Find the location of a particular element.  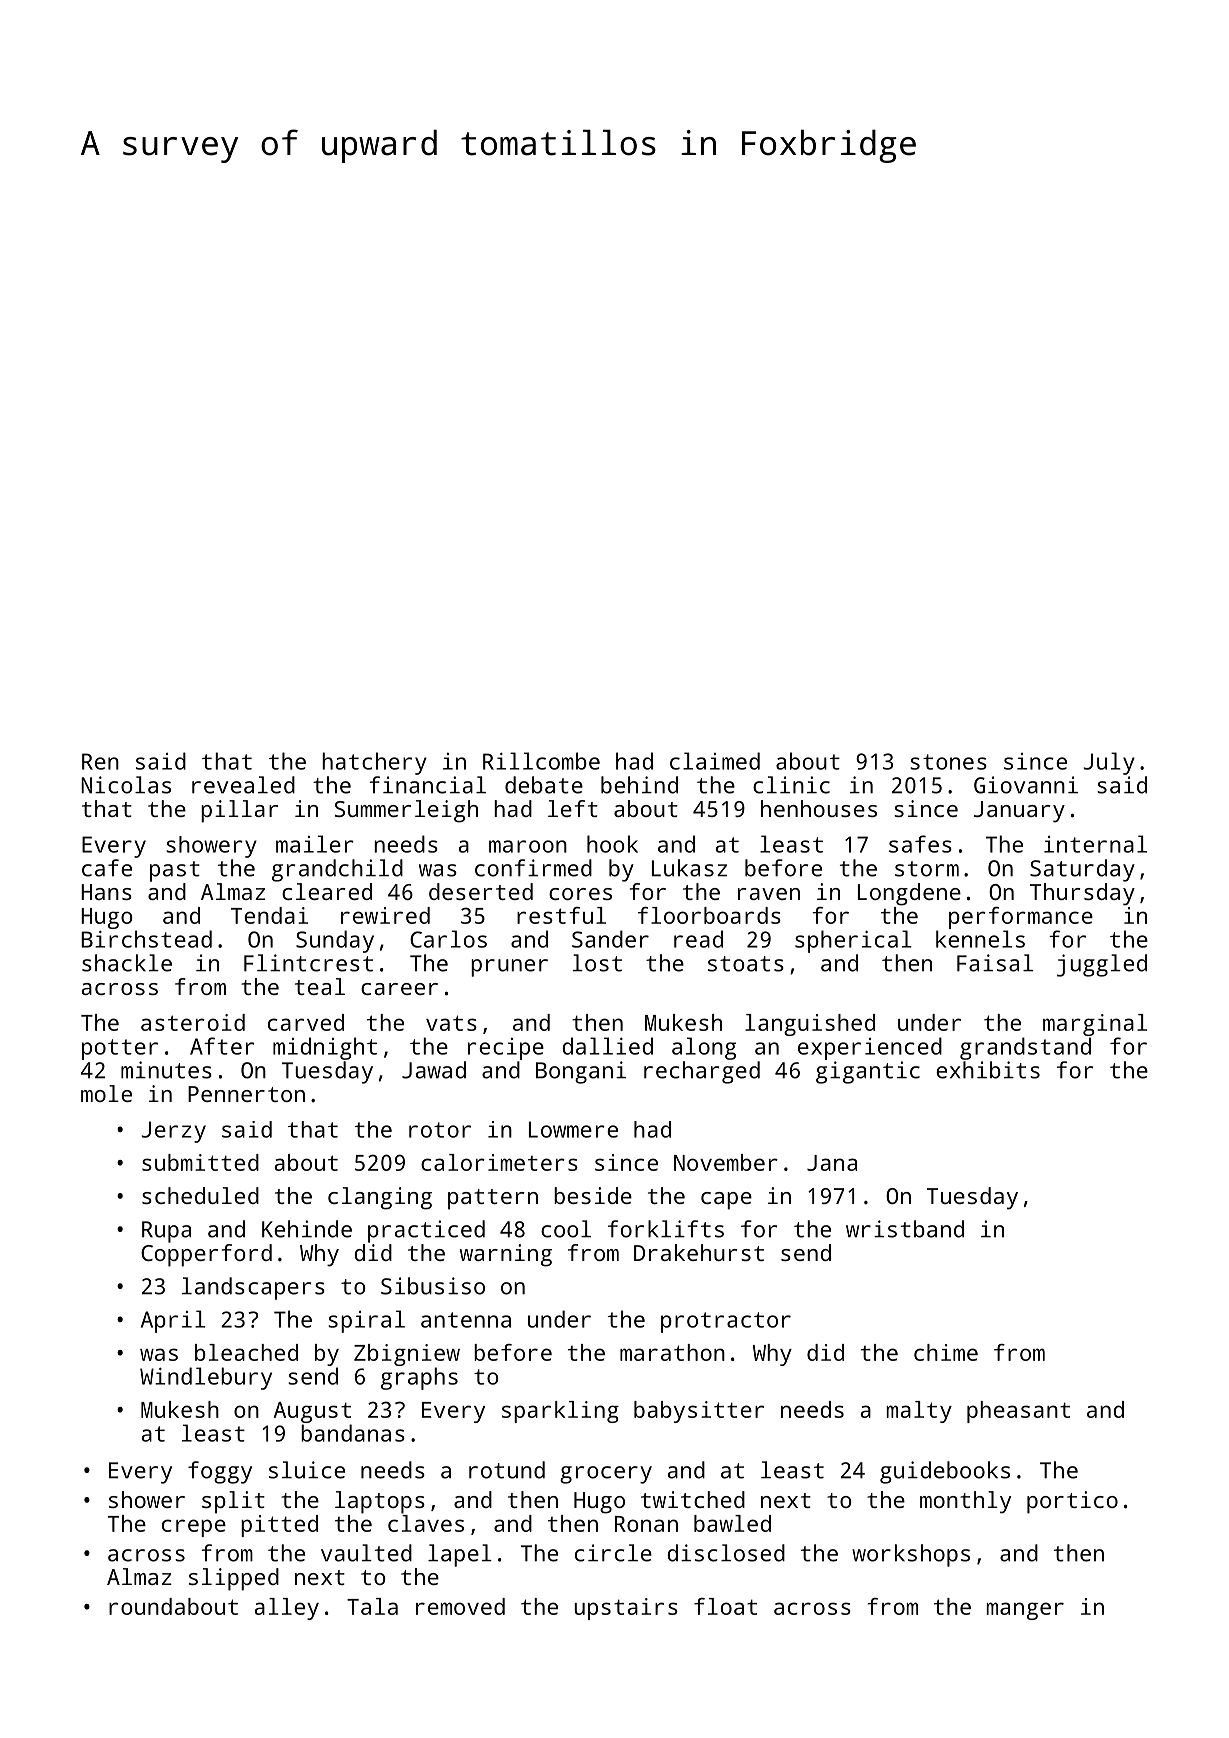

manger is located at coordinates (1025, 1611).
